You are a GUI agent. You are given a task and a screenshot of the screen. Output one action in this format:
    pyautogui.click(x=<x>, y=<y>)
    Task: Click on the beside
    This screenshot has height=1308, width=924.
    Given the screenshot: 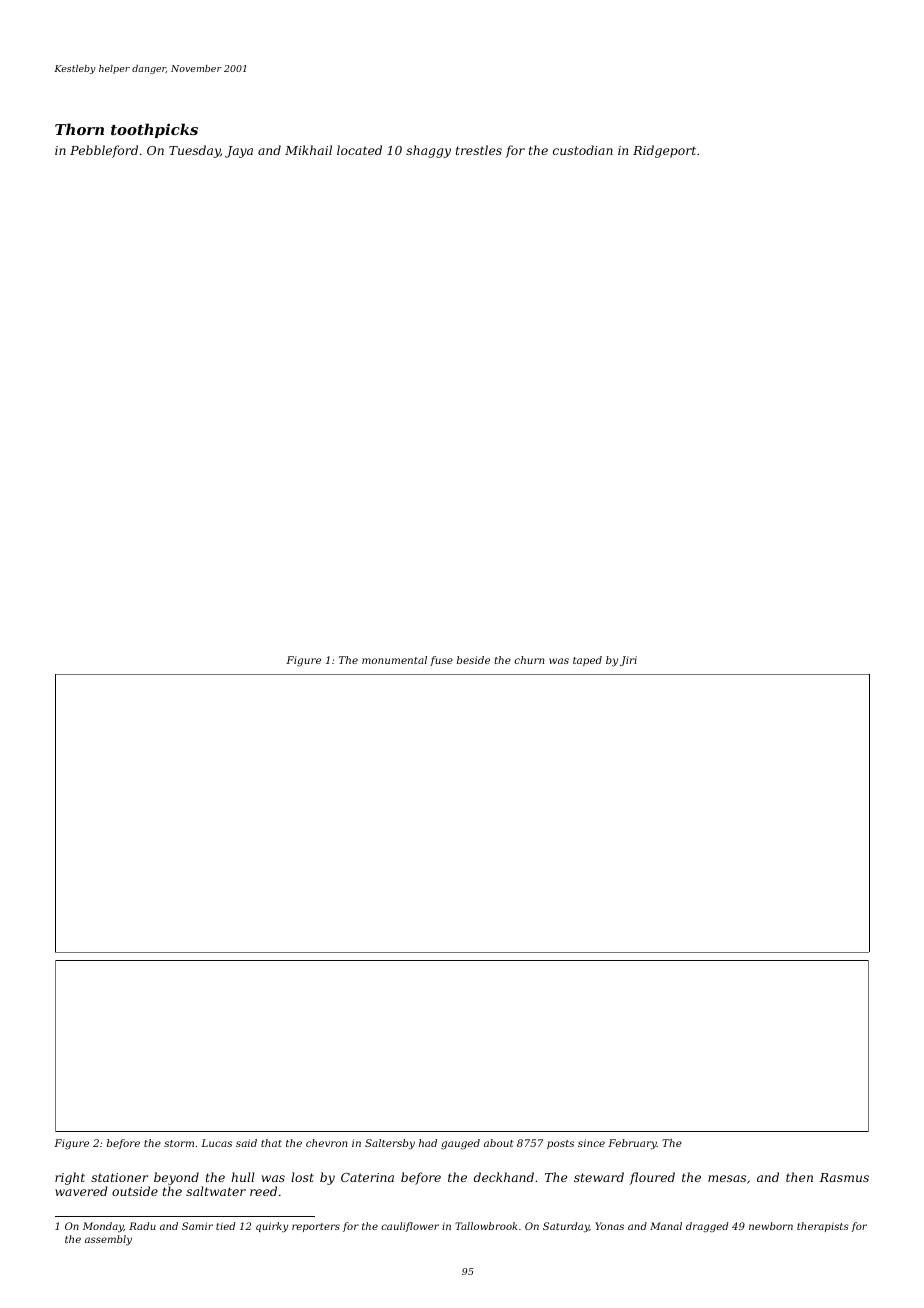 What is the action you would take?
    pyautogui.click(x=473, y=660)
